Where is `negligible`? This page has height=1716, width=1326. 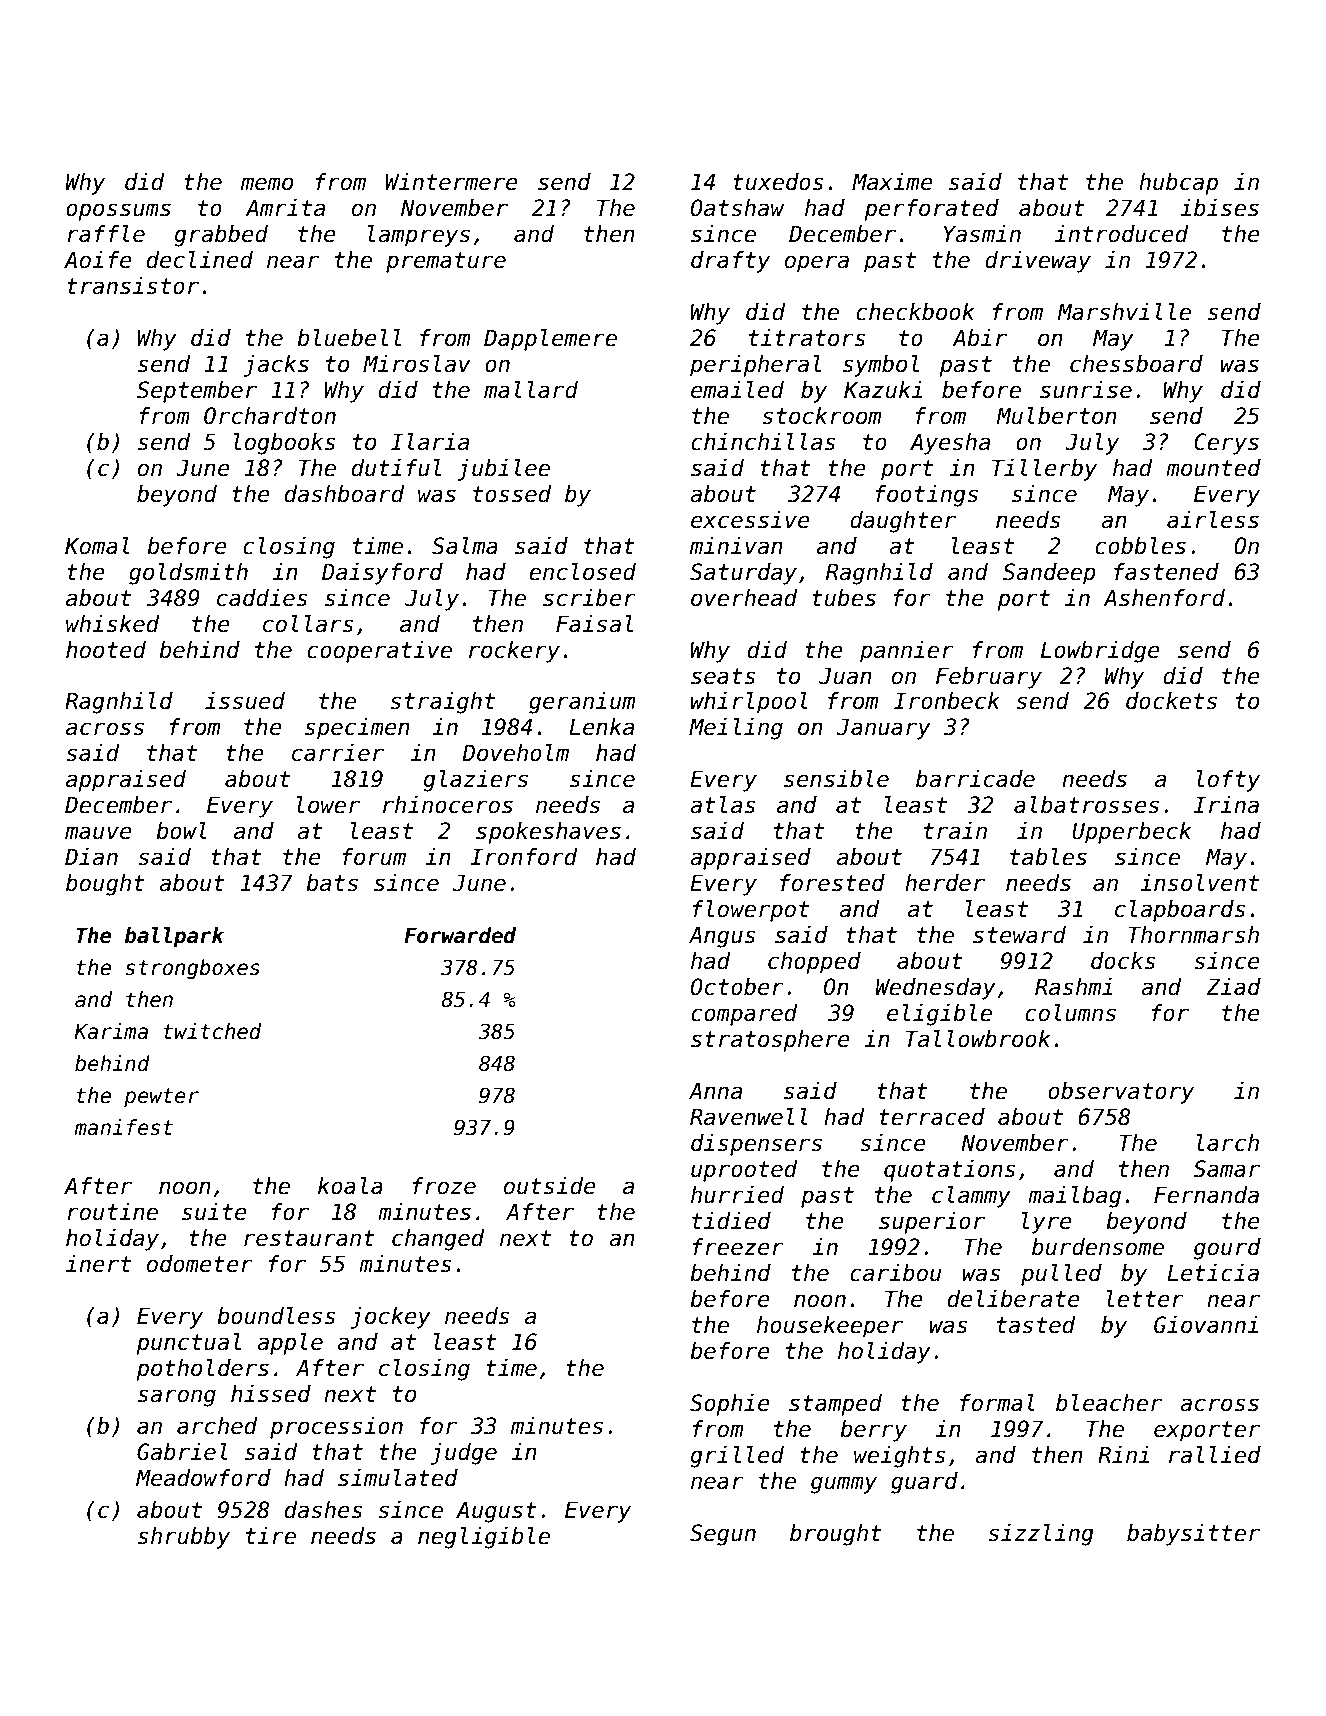 negligible is located at coordinates (484, 1538).
